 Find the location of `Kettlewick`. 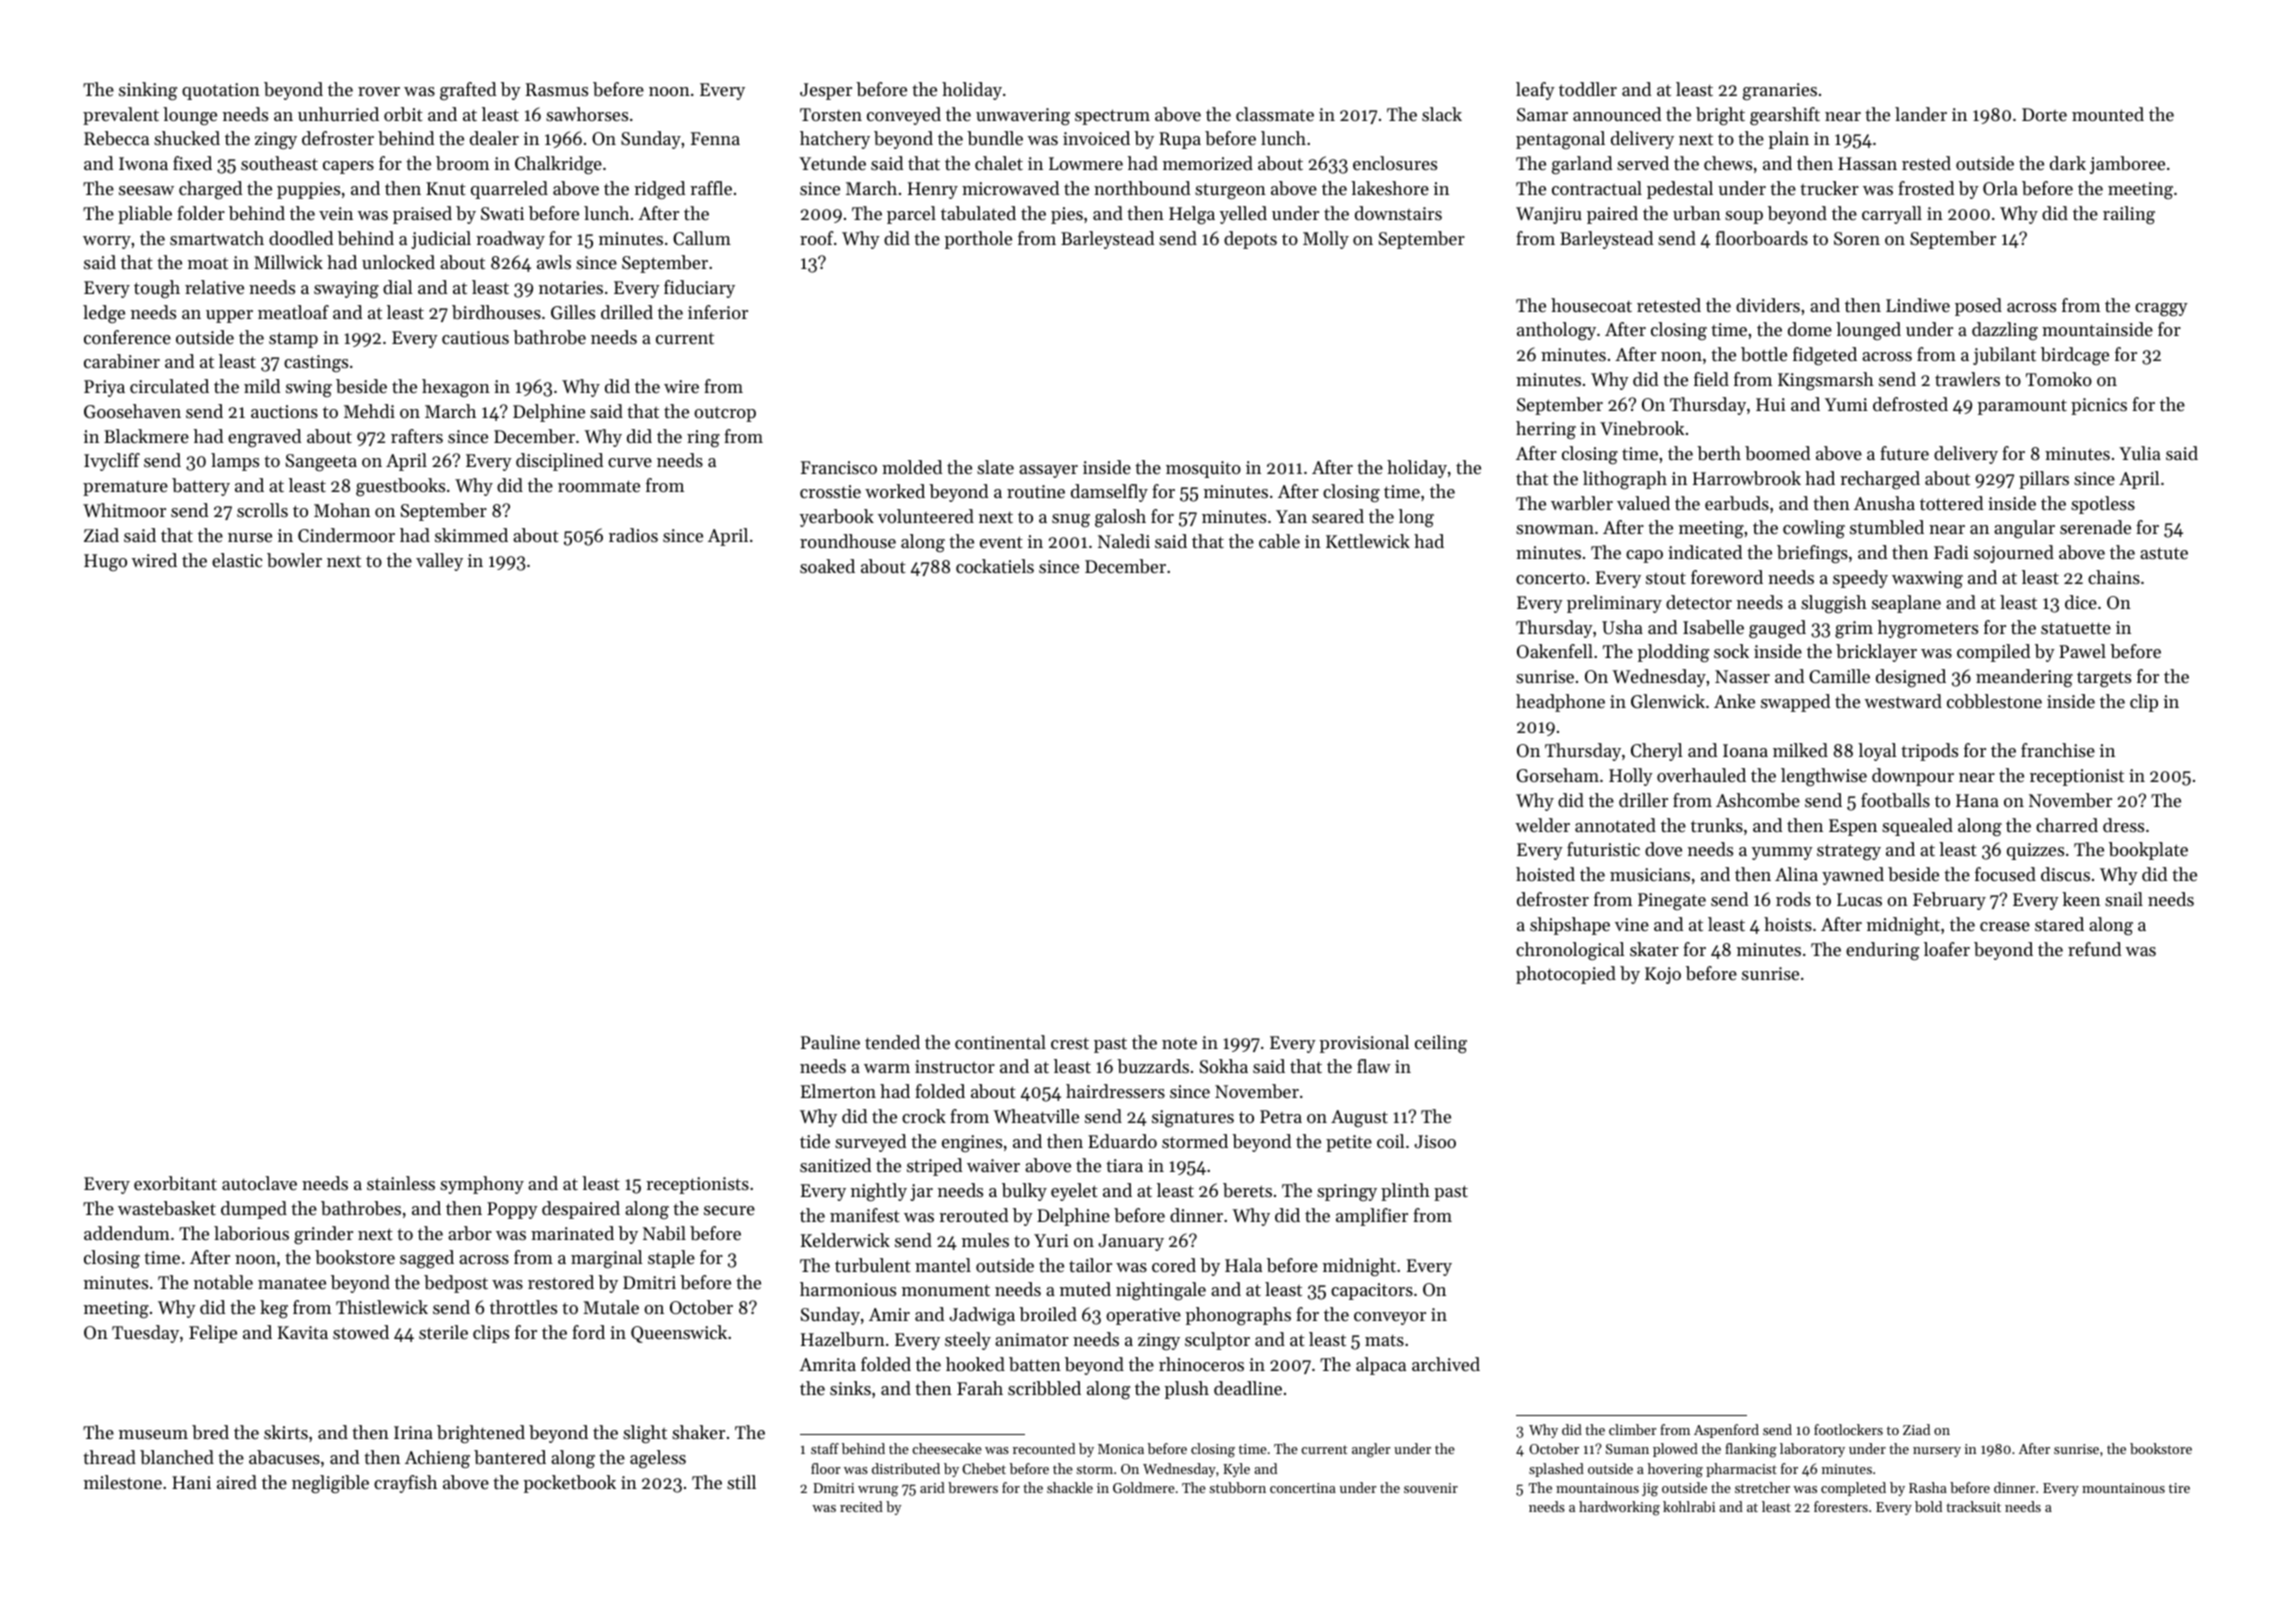

Kettlewick is located at coordinates (1368, 541).
